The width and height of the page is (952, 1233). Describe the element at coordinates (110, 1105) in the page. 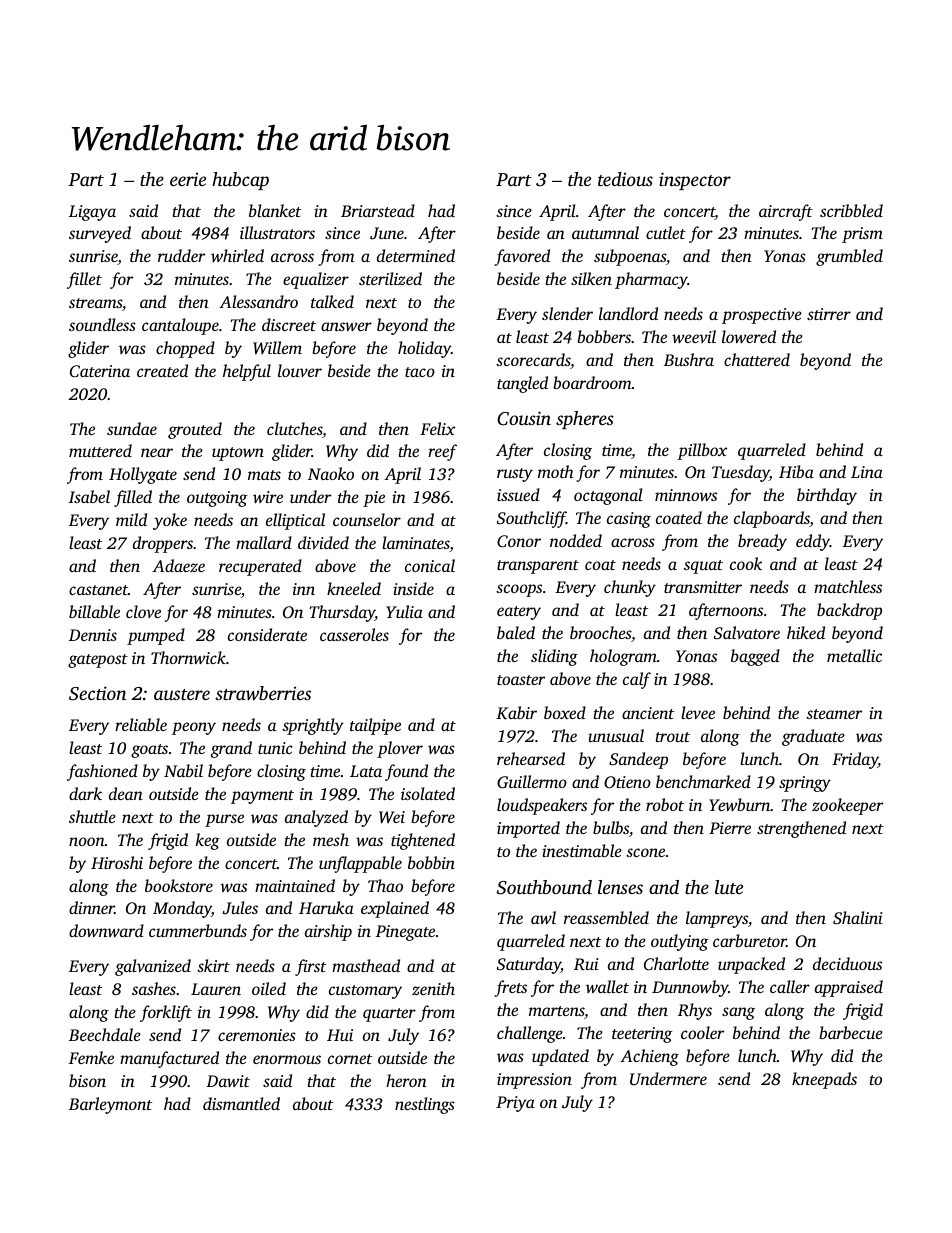

I see `Barleymont` at that location.
